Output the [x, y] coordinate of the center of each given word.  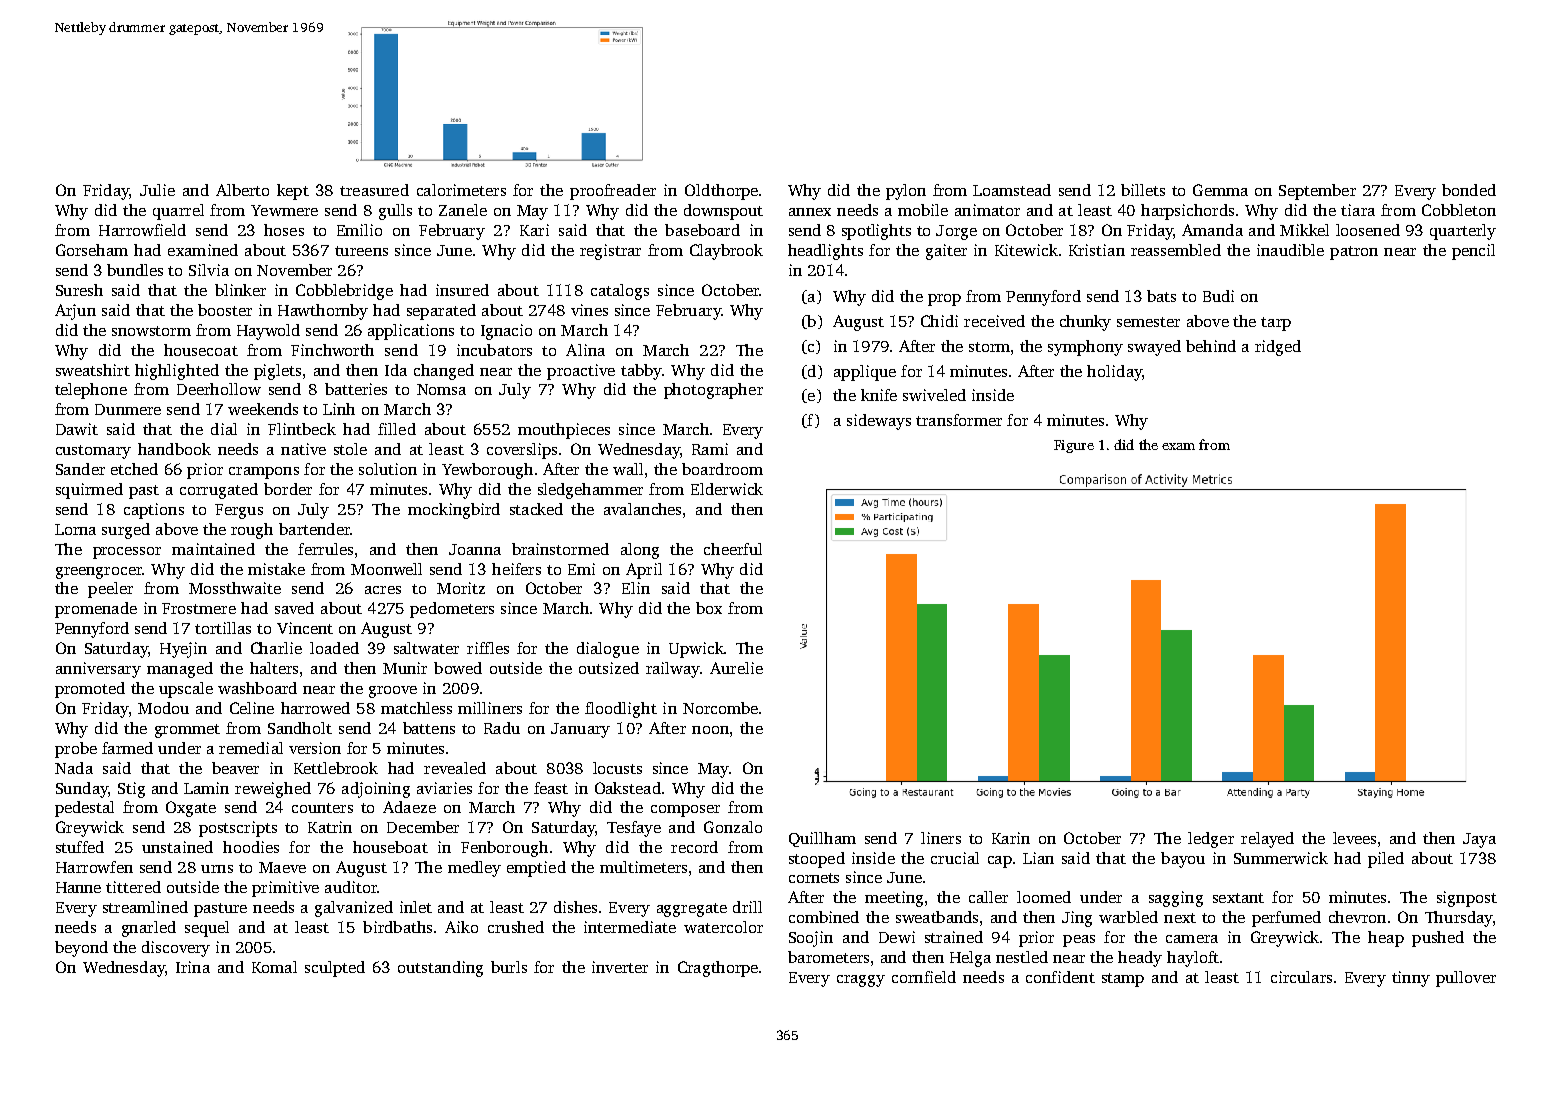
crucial [955, 858]
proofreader [613, 192]
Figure [1074, 446]
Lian [1038, 858]
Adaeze [409, 807]
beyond [81, 949]
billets [1143, 190]
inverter [620, 967]
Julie [157, 190]
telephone [91, 391]
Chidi [939, 321]
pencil [1473, 252]
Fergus [239, 511]
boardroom [722, 469]
